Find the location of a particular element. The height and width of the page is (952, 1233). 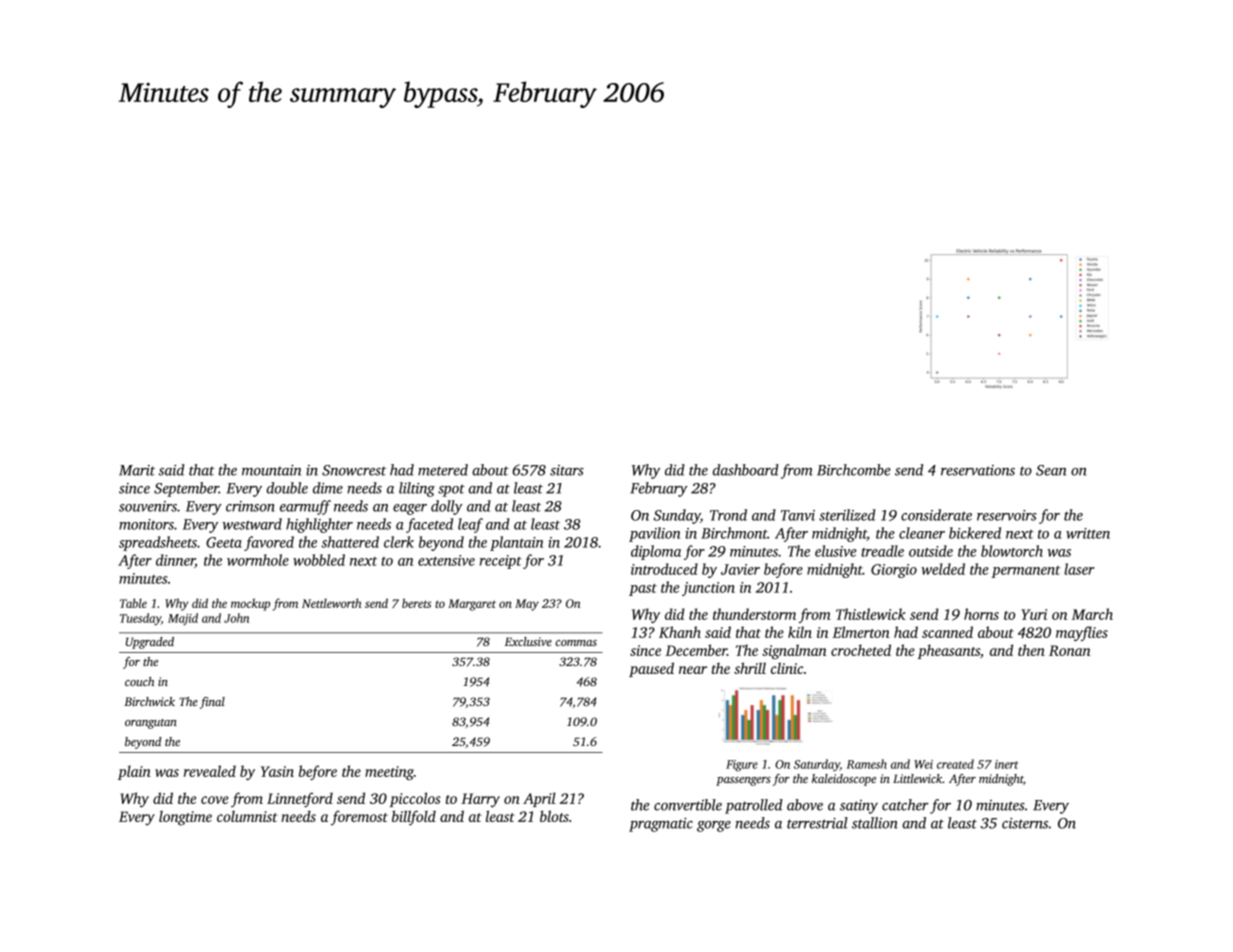

thunderstorm is located at coordinates (754, 614).
